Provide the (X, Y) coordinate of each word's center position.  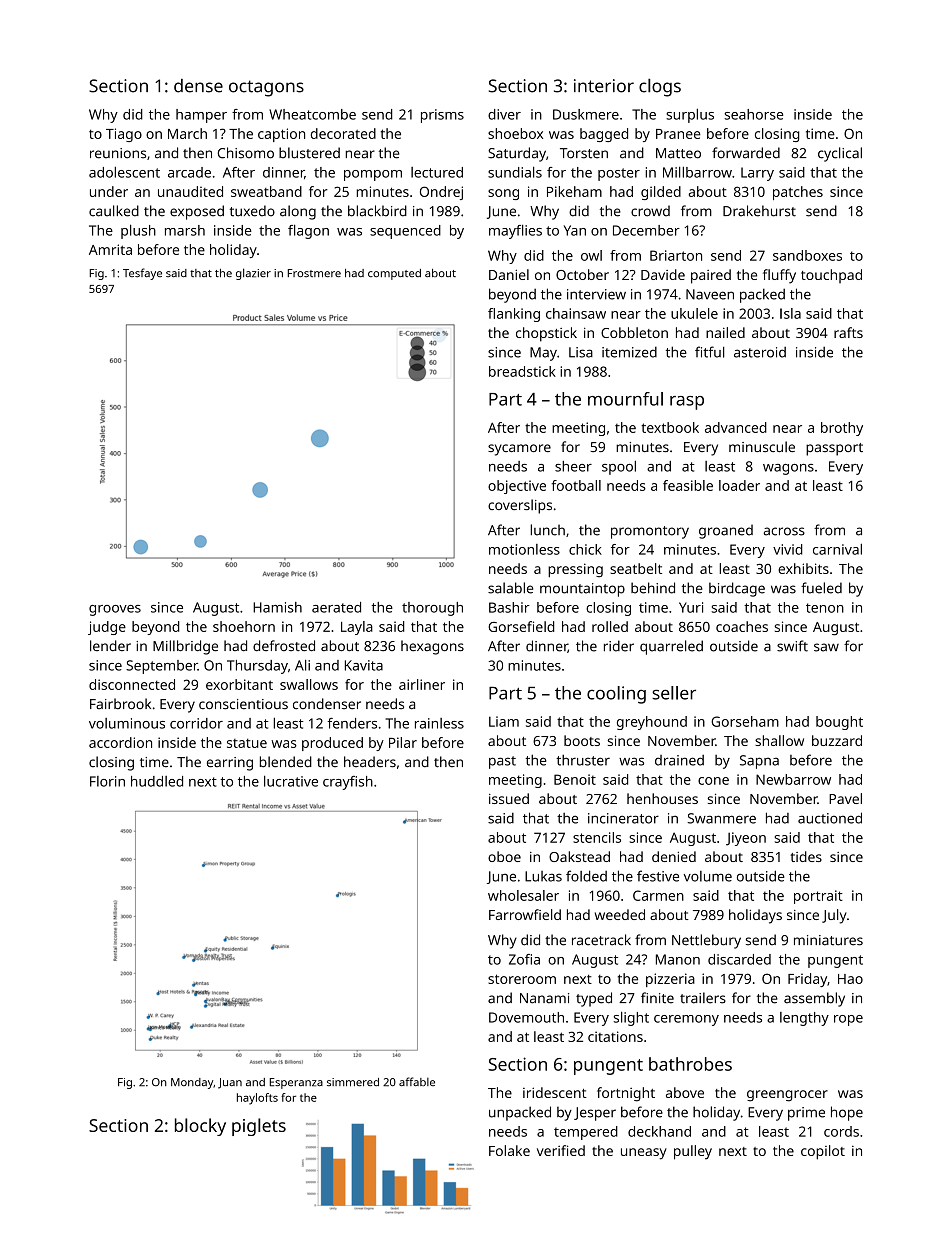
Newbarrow (793, 779)
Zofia (524, 959)
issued (509, 798)
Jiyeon (746, 839)
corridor (196, 723)
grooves (115, 610)
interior (604, 86)
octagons (266, 88)
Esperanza (296, 1083)
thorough (432, 609)
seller (674, 693)
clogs (660, 87)
